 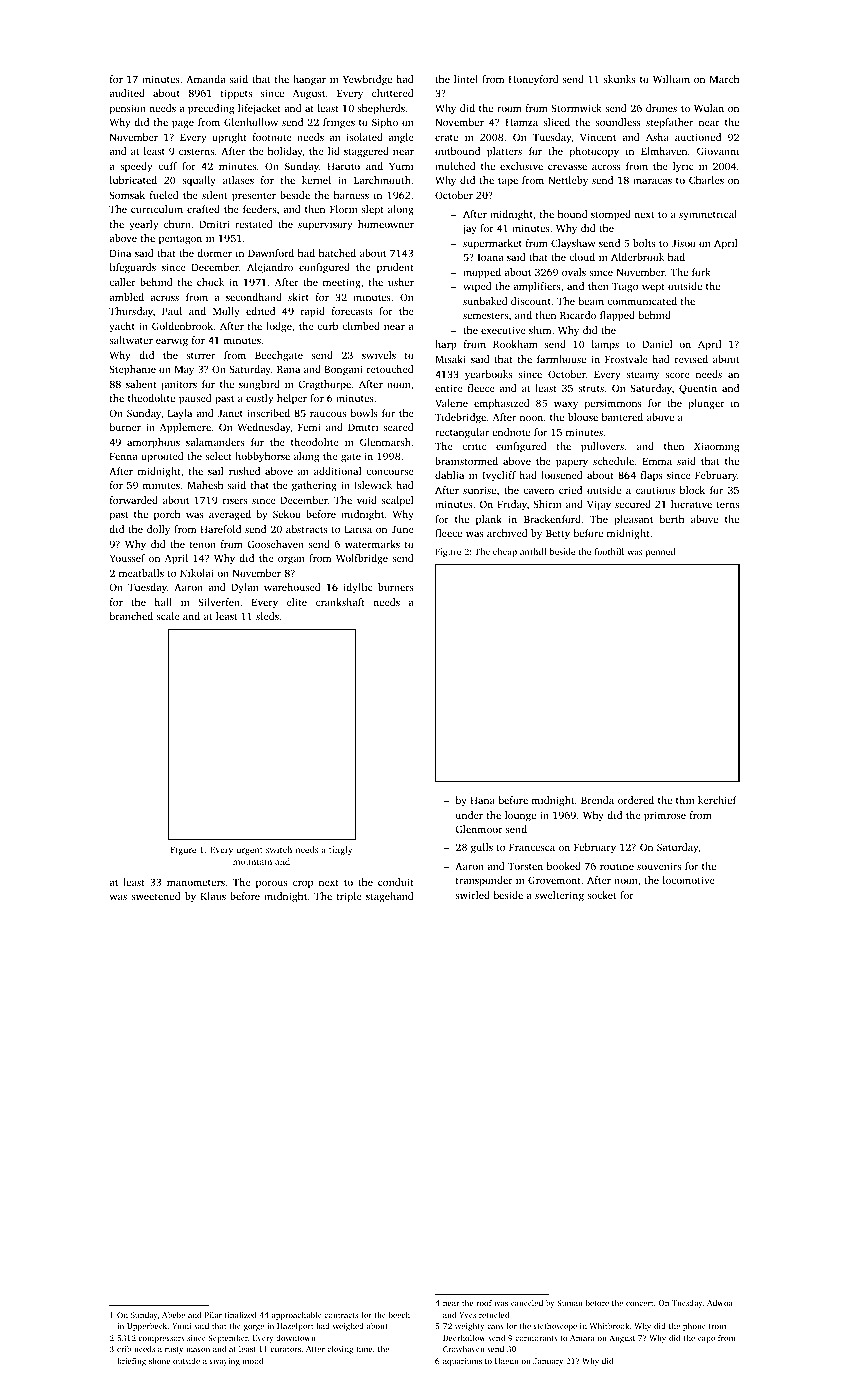 What do you see at coordinates (205, 79) in the document?
I see `Amanda` at bounding box center [205, 79].
